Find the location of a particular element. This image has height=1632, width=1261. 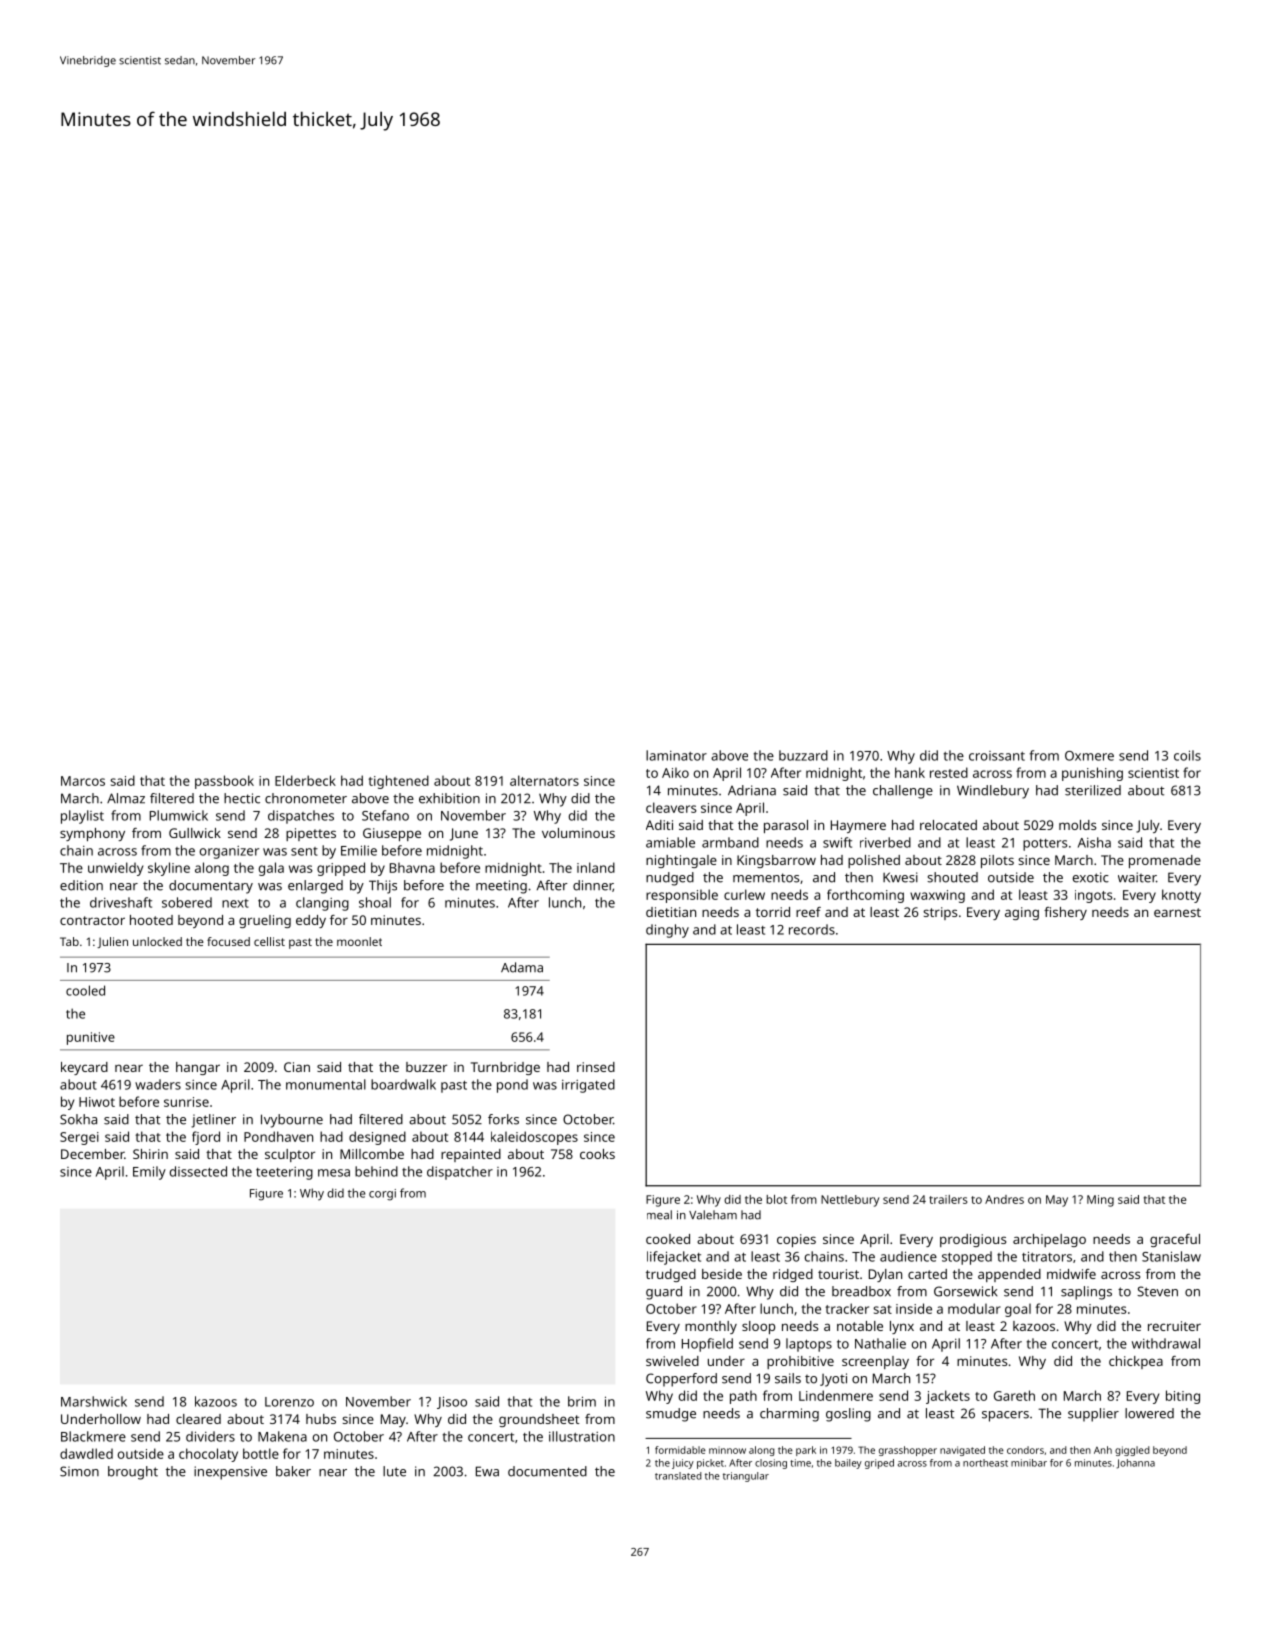

coils is located at coordinates (1187, 755).
